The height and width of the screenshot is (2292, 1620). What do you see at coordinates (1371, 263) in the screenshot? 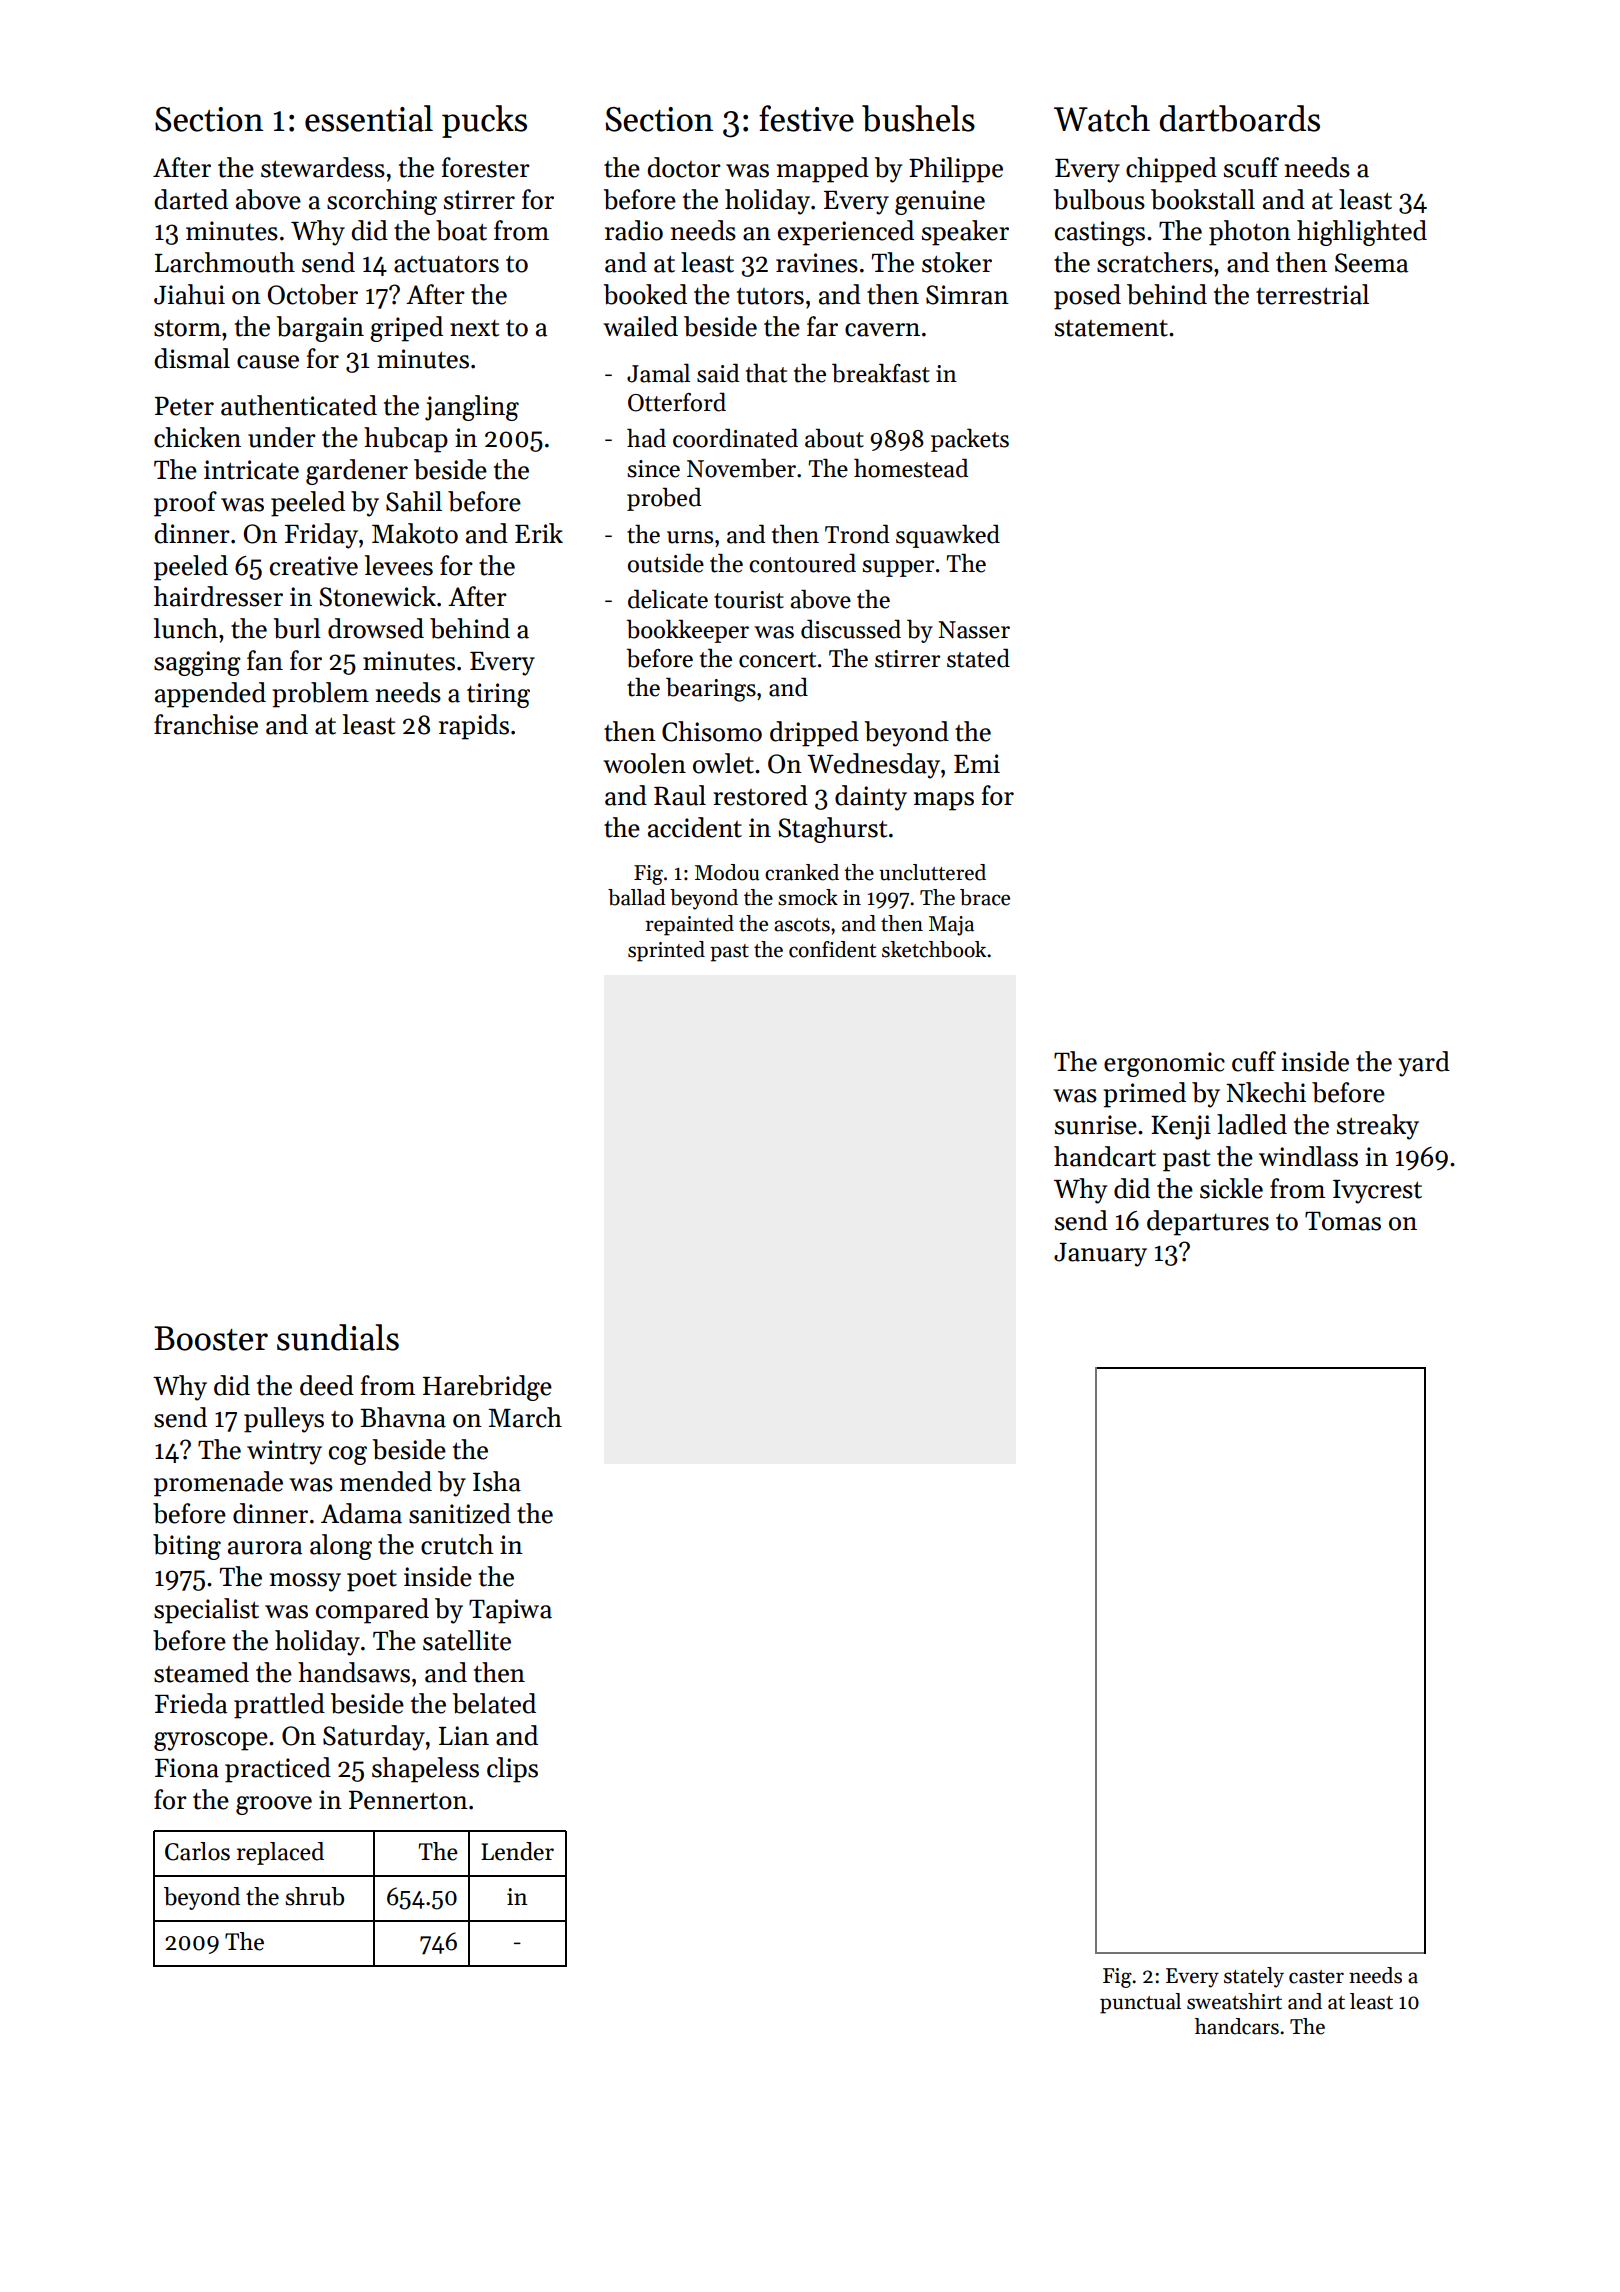
I see `Seema` at bounding box center [1371, 263].
